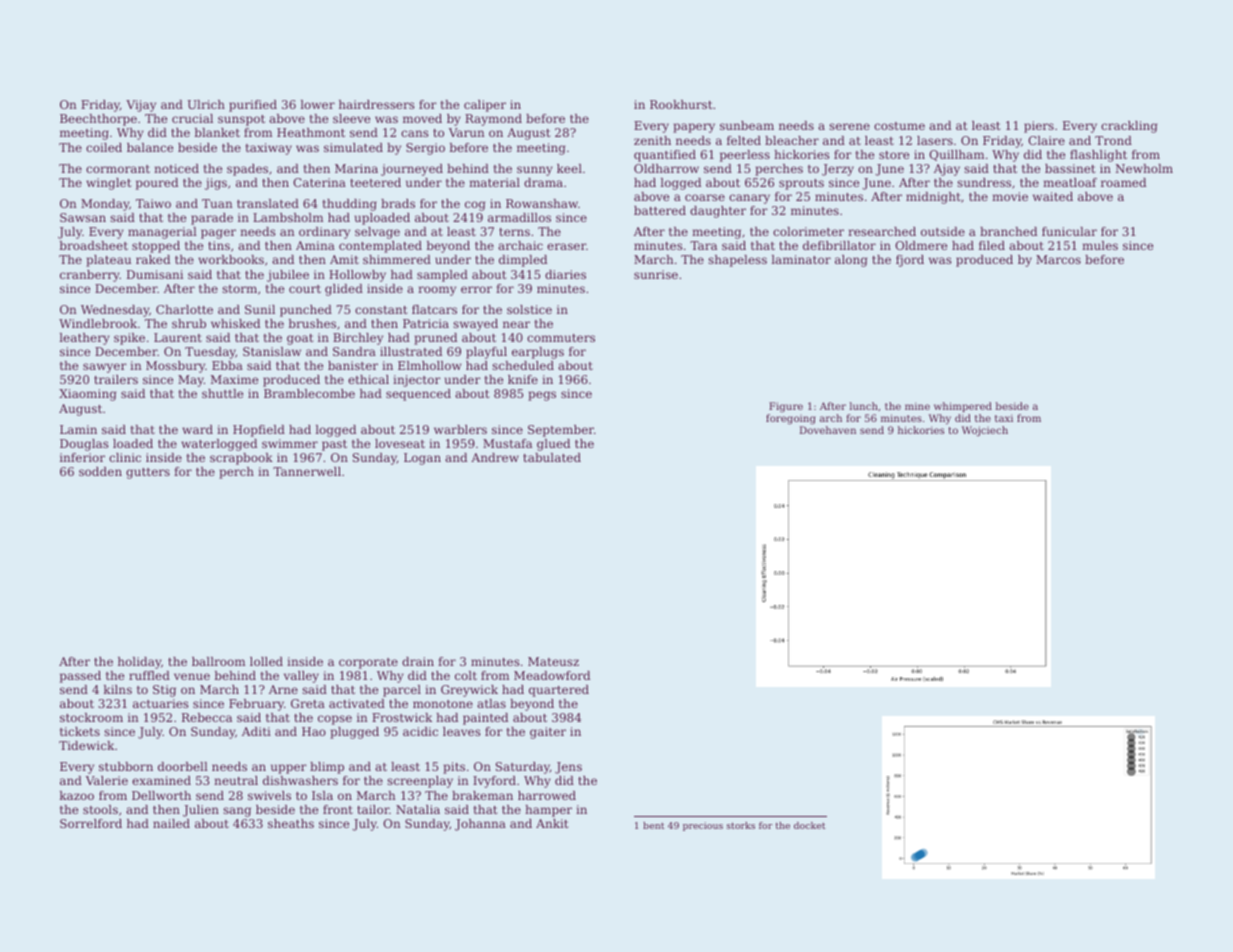 The image size is (1233, 952). Describe the element at coordinates (266, 661) in the document. I see `lolled` at that location.
